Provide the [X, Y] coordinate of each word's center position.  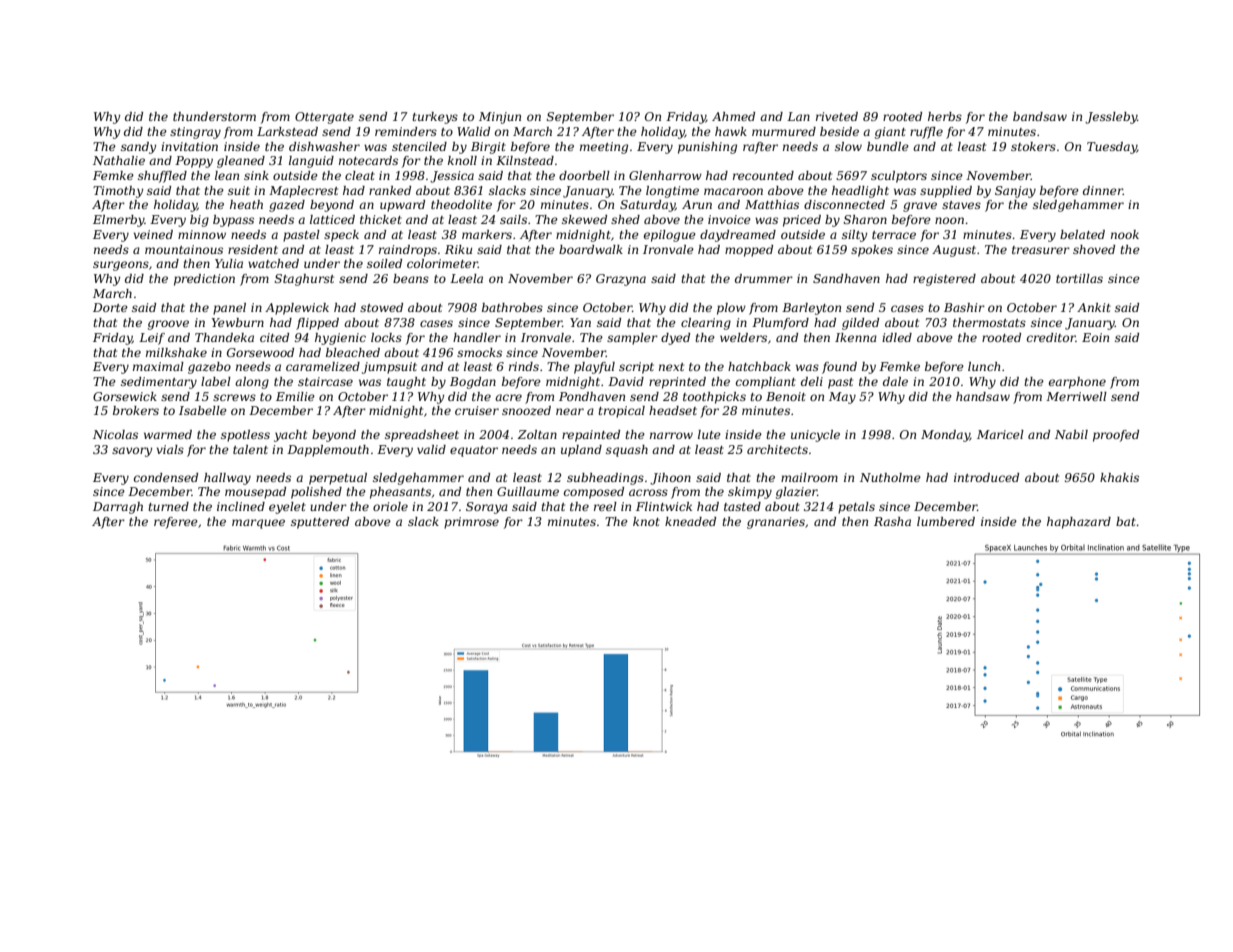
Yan [580, 322]
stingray [195, 133]
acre [508, 397]
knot [646, 521]
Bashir [964, 307]
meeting [604, 148]
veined [153, 234]
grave [920, 207]
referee [176, 523]
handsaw [983, 396]
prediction [204, 280]
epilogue [670, 236]
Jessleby [1111, 118]
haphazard [1079, 523]
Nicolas [115, 434]
